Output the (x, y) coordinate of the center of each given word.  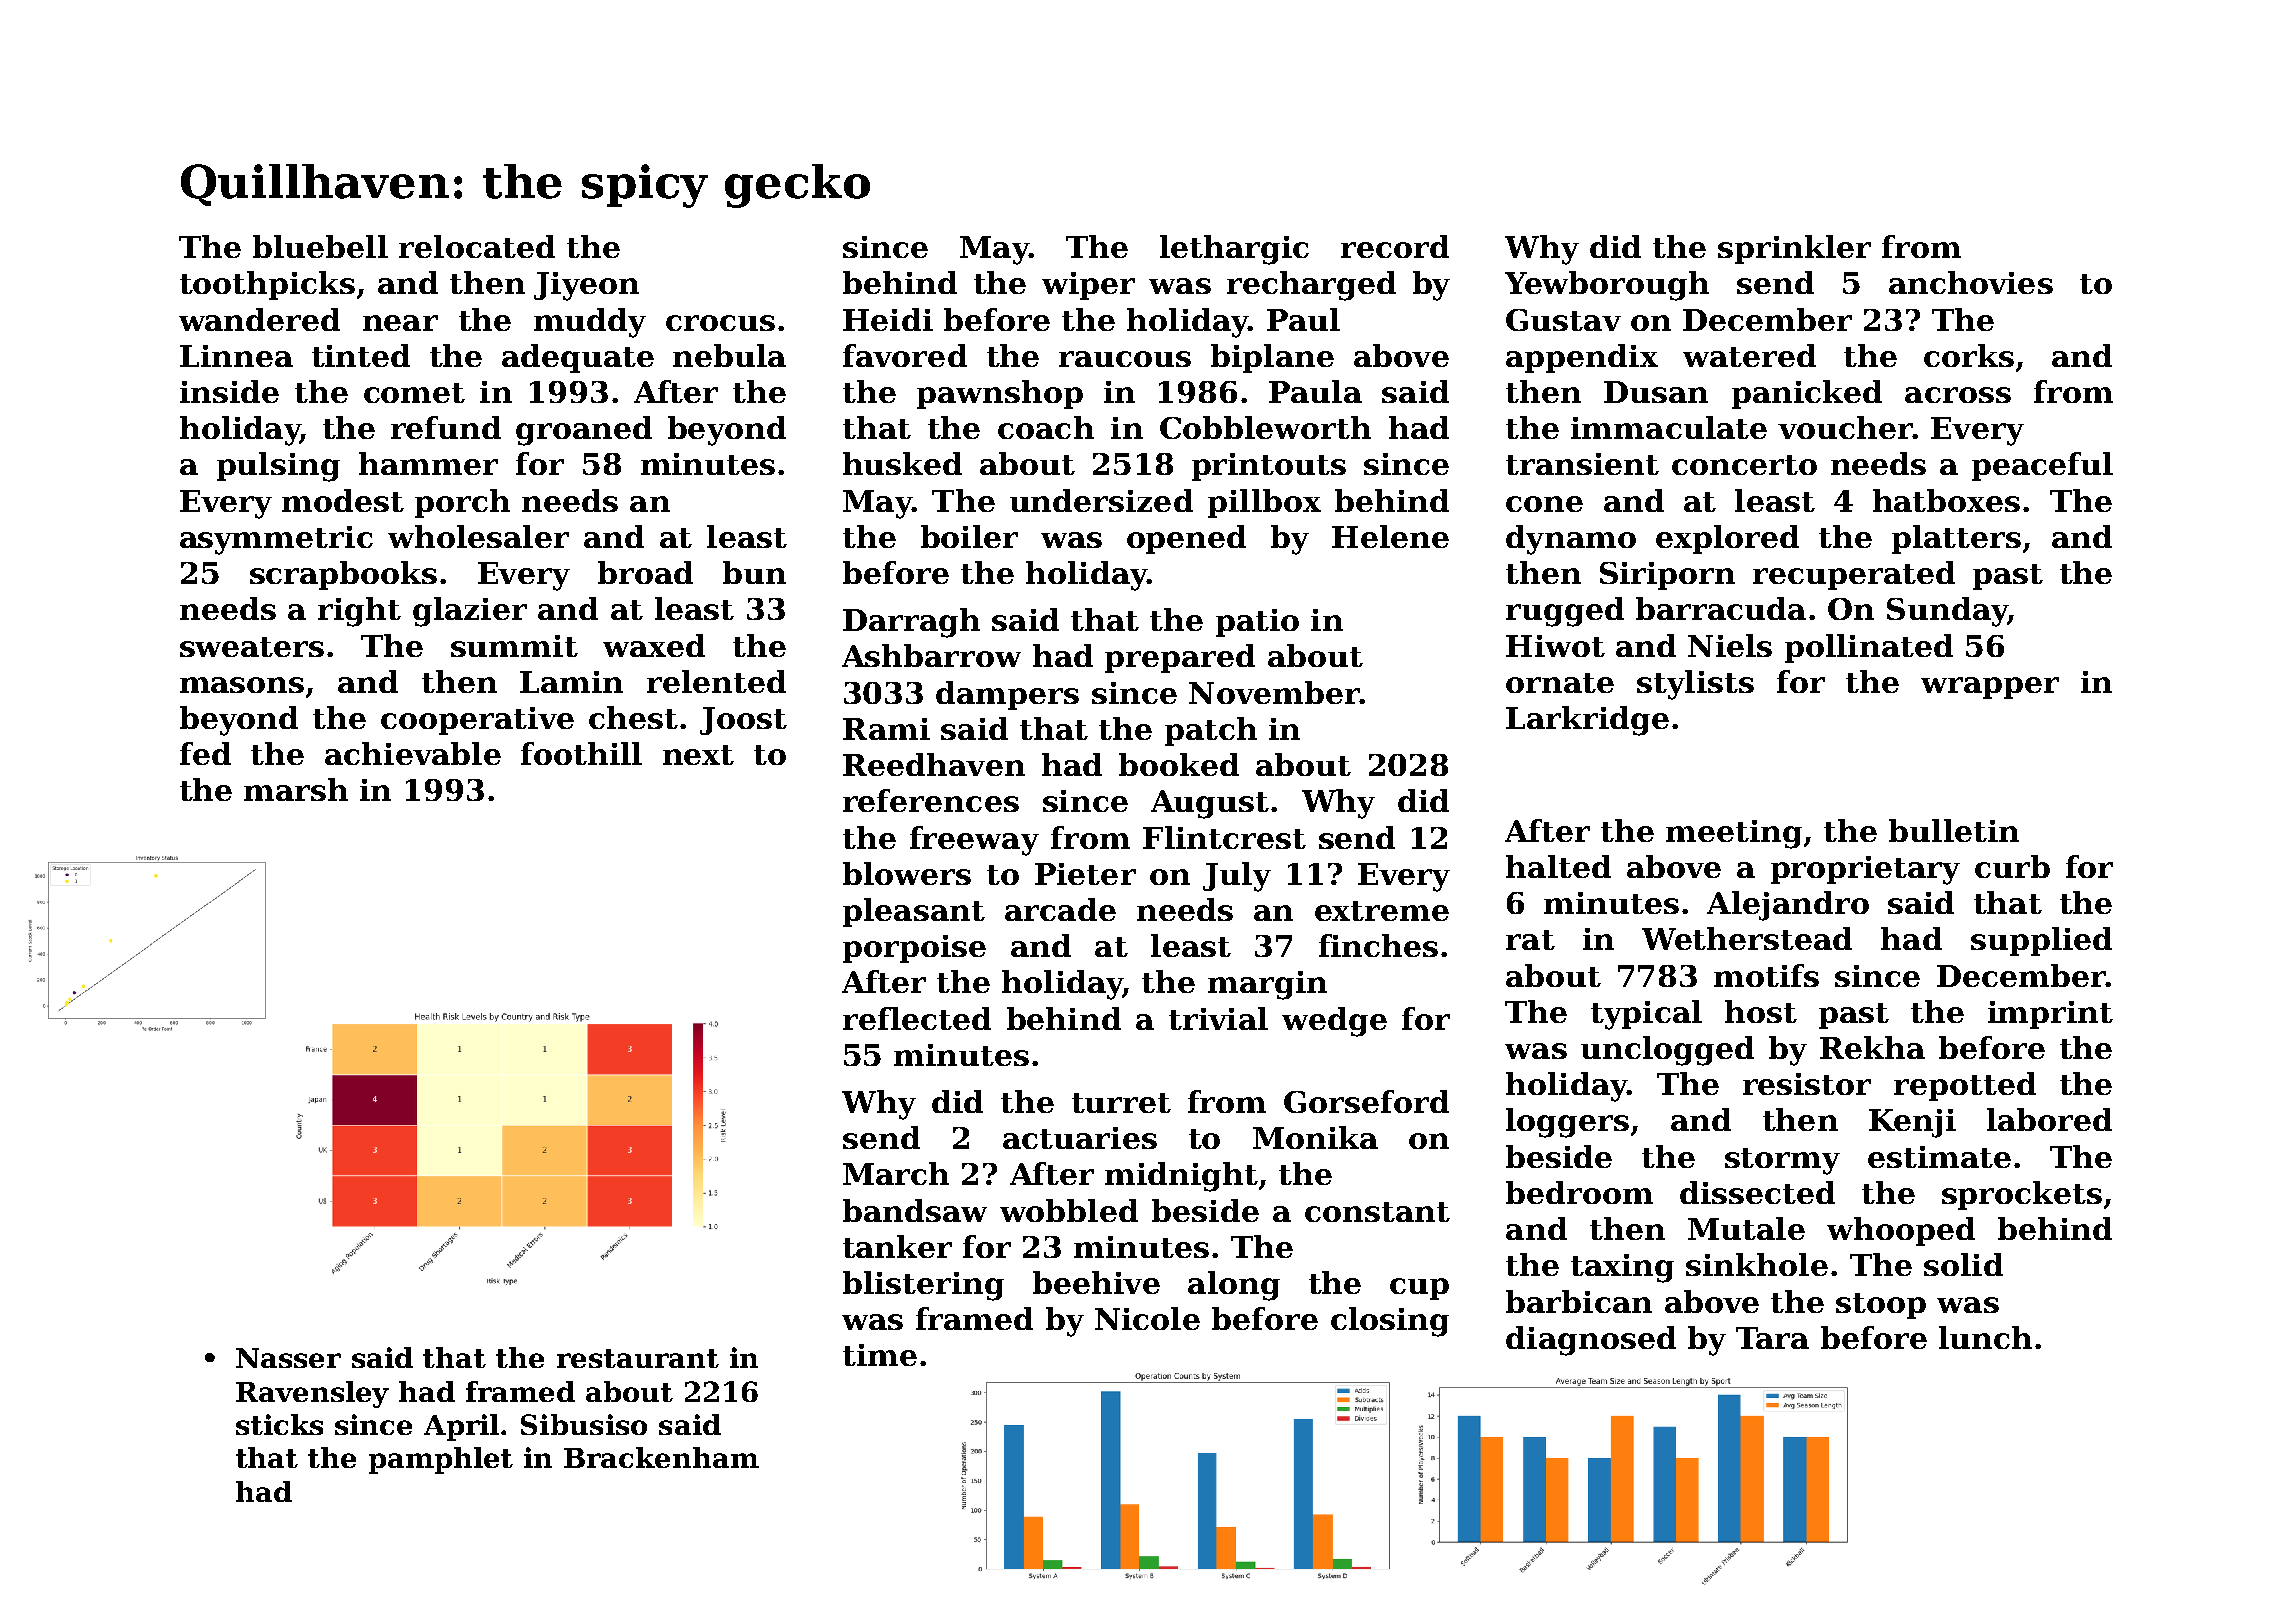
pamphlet (441, 1460)
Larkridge (1587, 721)
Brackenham (661, 1457)
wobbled (1069, 1210)
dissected (1757, 1192)
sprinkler (1794, 249)
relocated (477, 246)
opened (1186, 539)
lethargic (1234, 250)
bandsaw (915, 1210)
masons (242, 685)
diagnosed (1591, 1341)
